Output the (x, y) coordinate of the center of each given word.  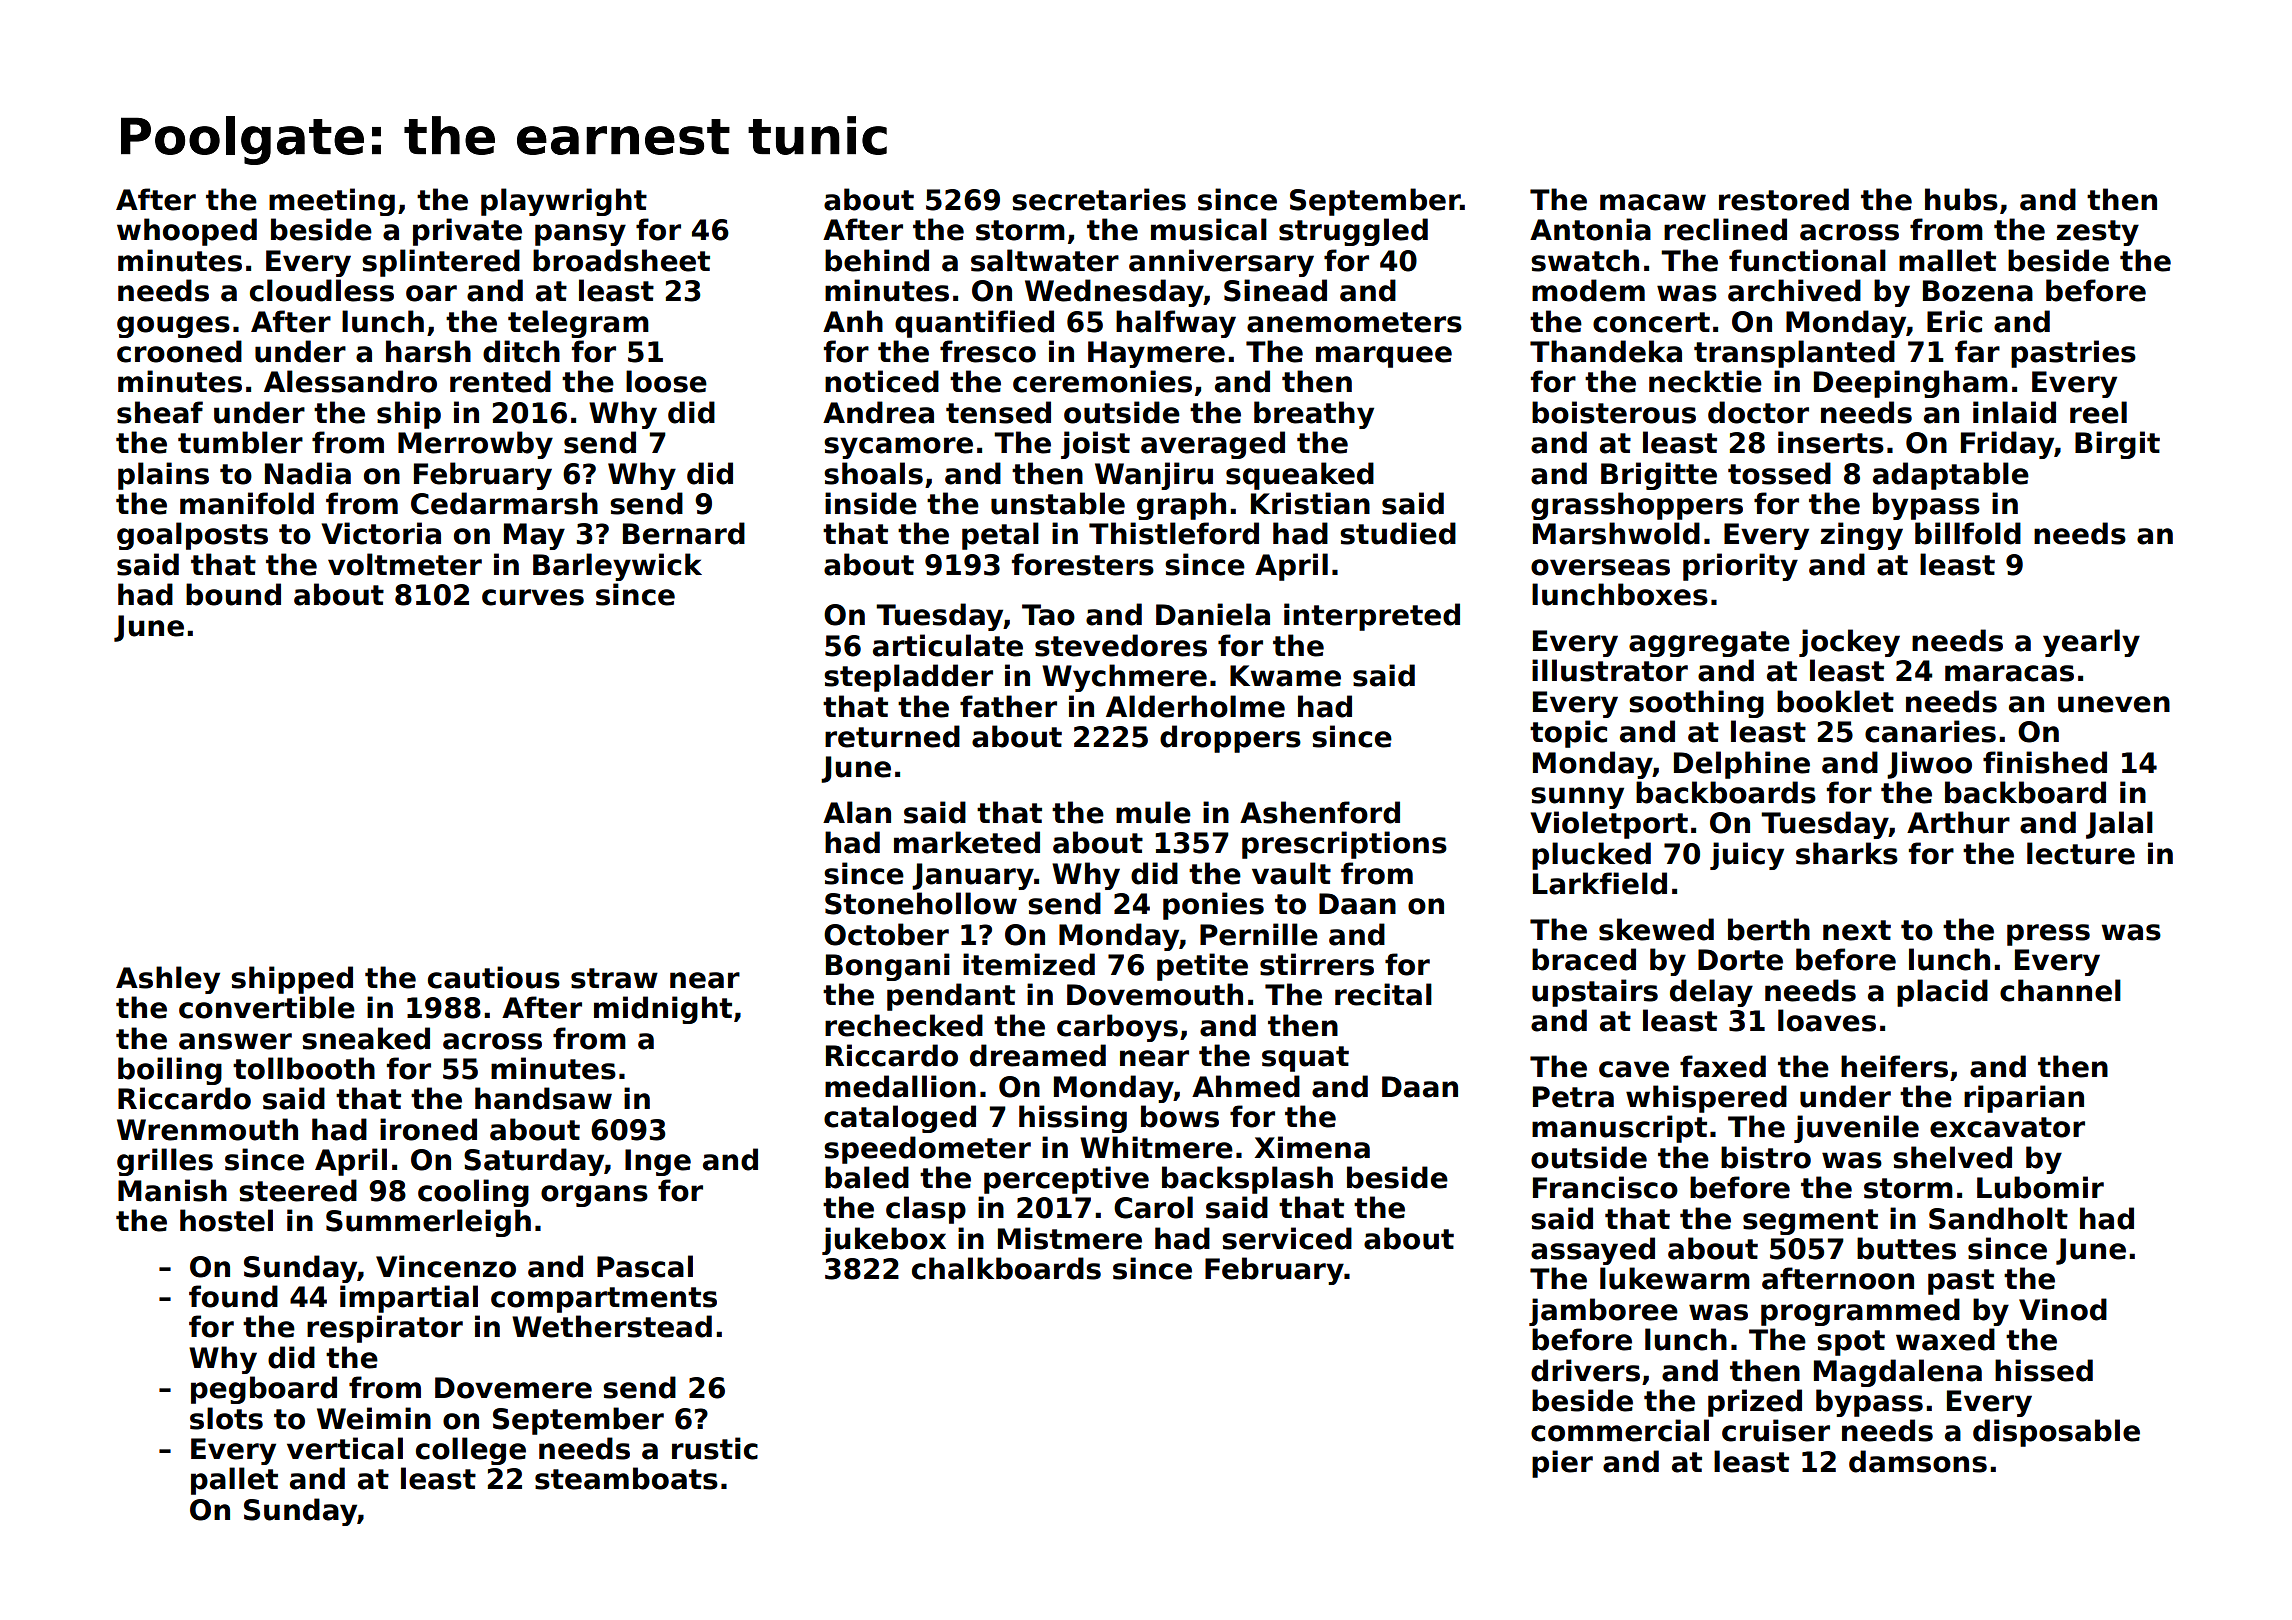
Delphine (1742, 765)
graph (1181, 506)
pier (1562, 1464)
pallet (234, 1481)
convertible (267, 1007)
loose (666, 381)
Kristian (1310, 503)
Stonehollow (921, 903)
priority (1740, 567)
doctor (1758, 412)
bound (233, 594)
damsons (1918, 1461)
